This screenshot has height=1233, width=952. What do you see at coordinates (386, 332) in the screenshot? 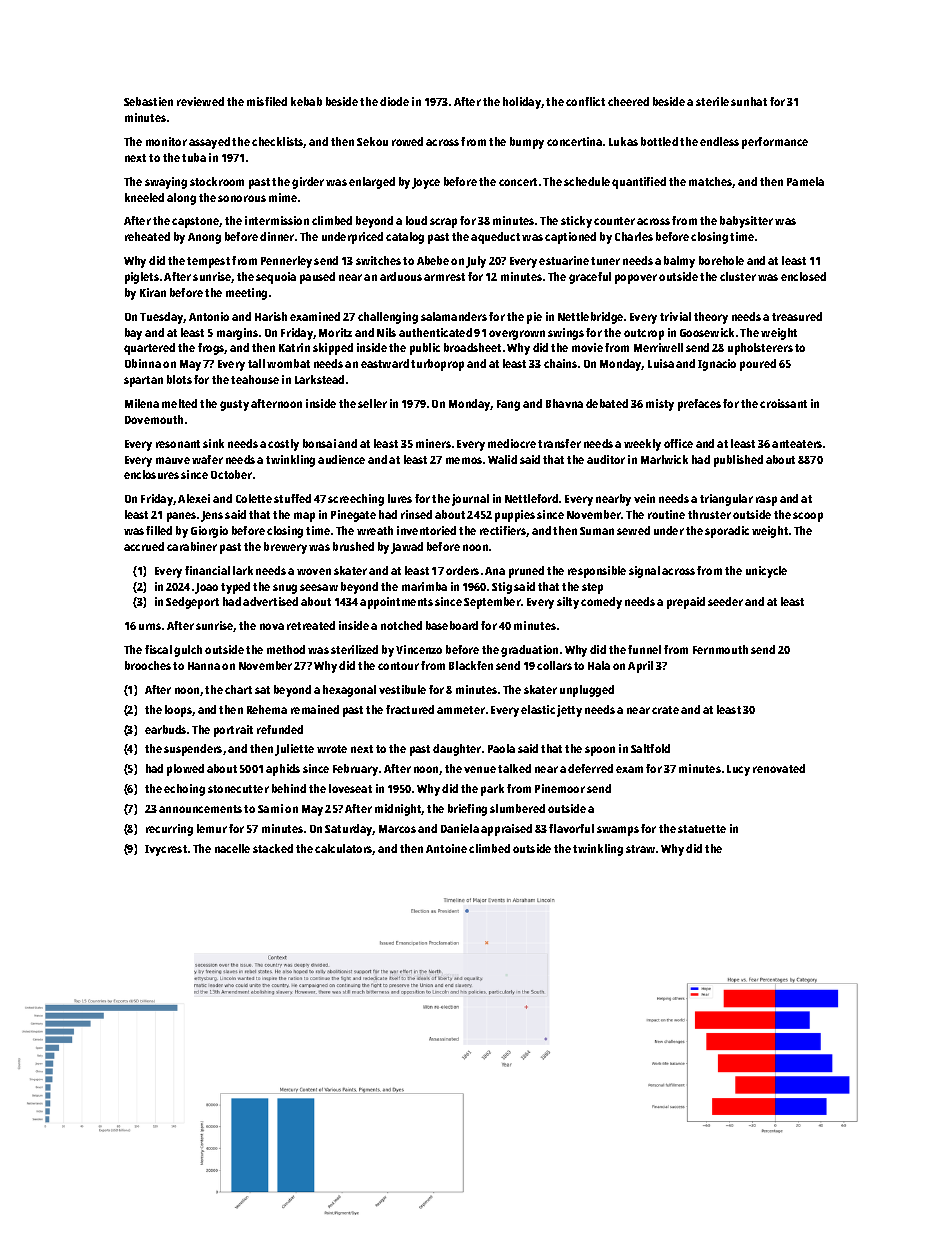
I see `Nils` at bounding box center [386, 332].
